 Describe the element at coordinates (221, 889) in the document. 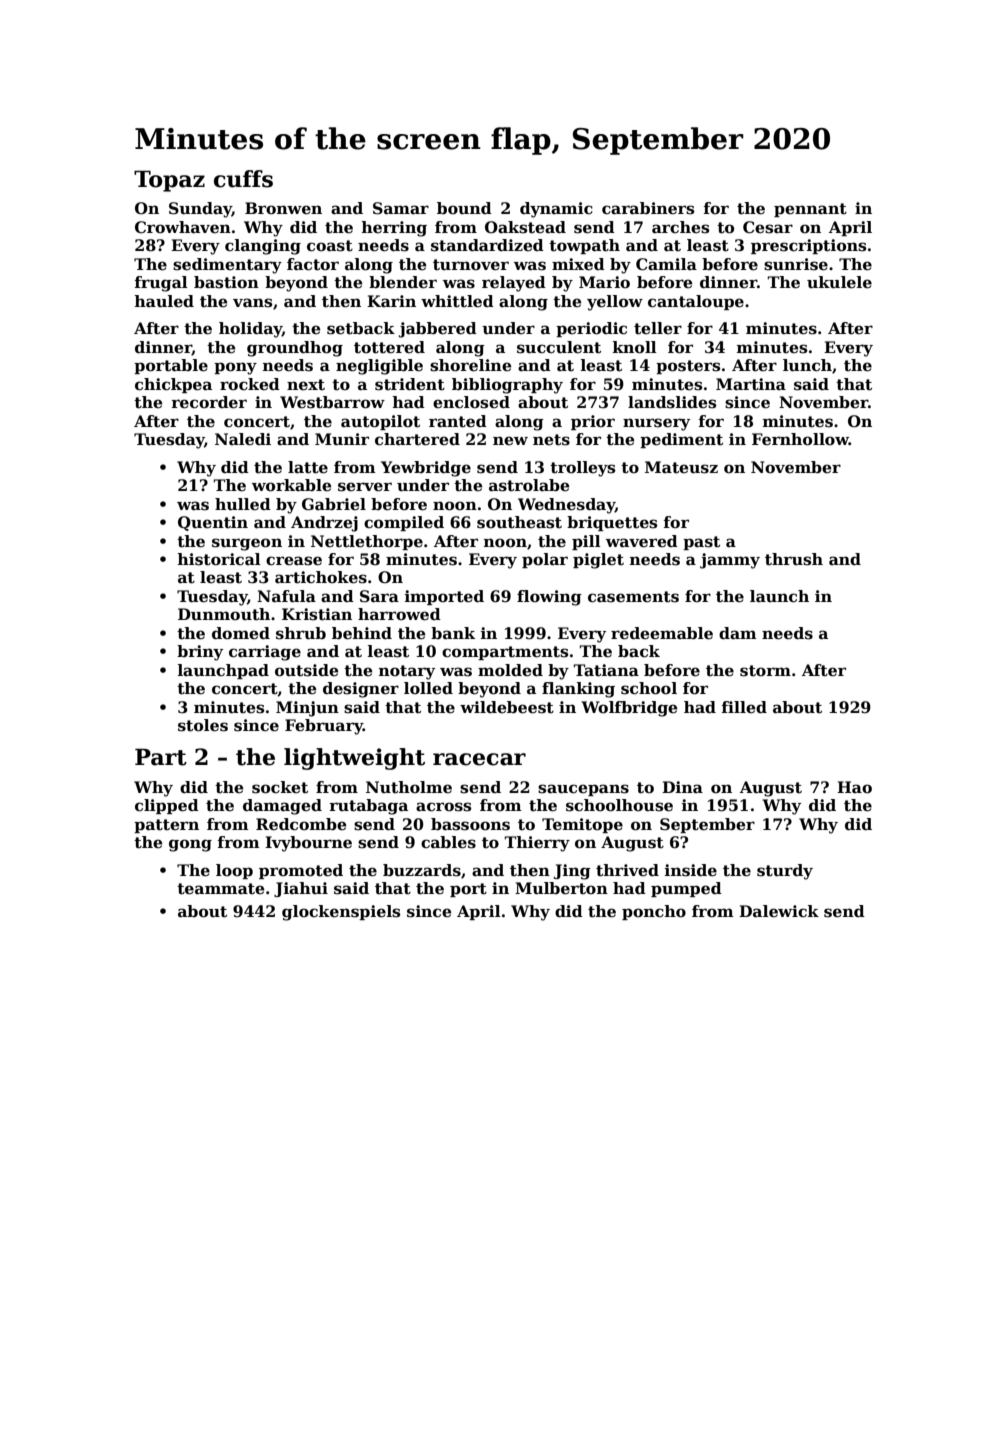

I see `teammate` at that location.
